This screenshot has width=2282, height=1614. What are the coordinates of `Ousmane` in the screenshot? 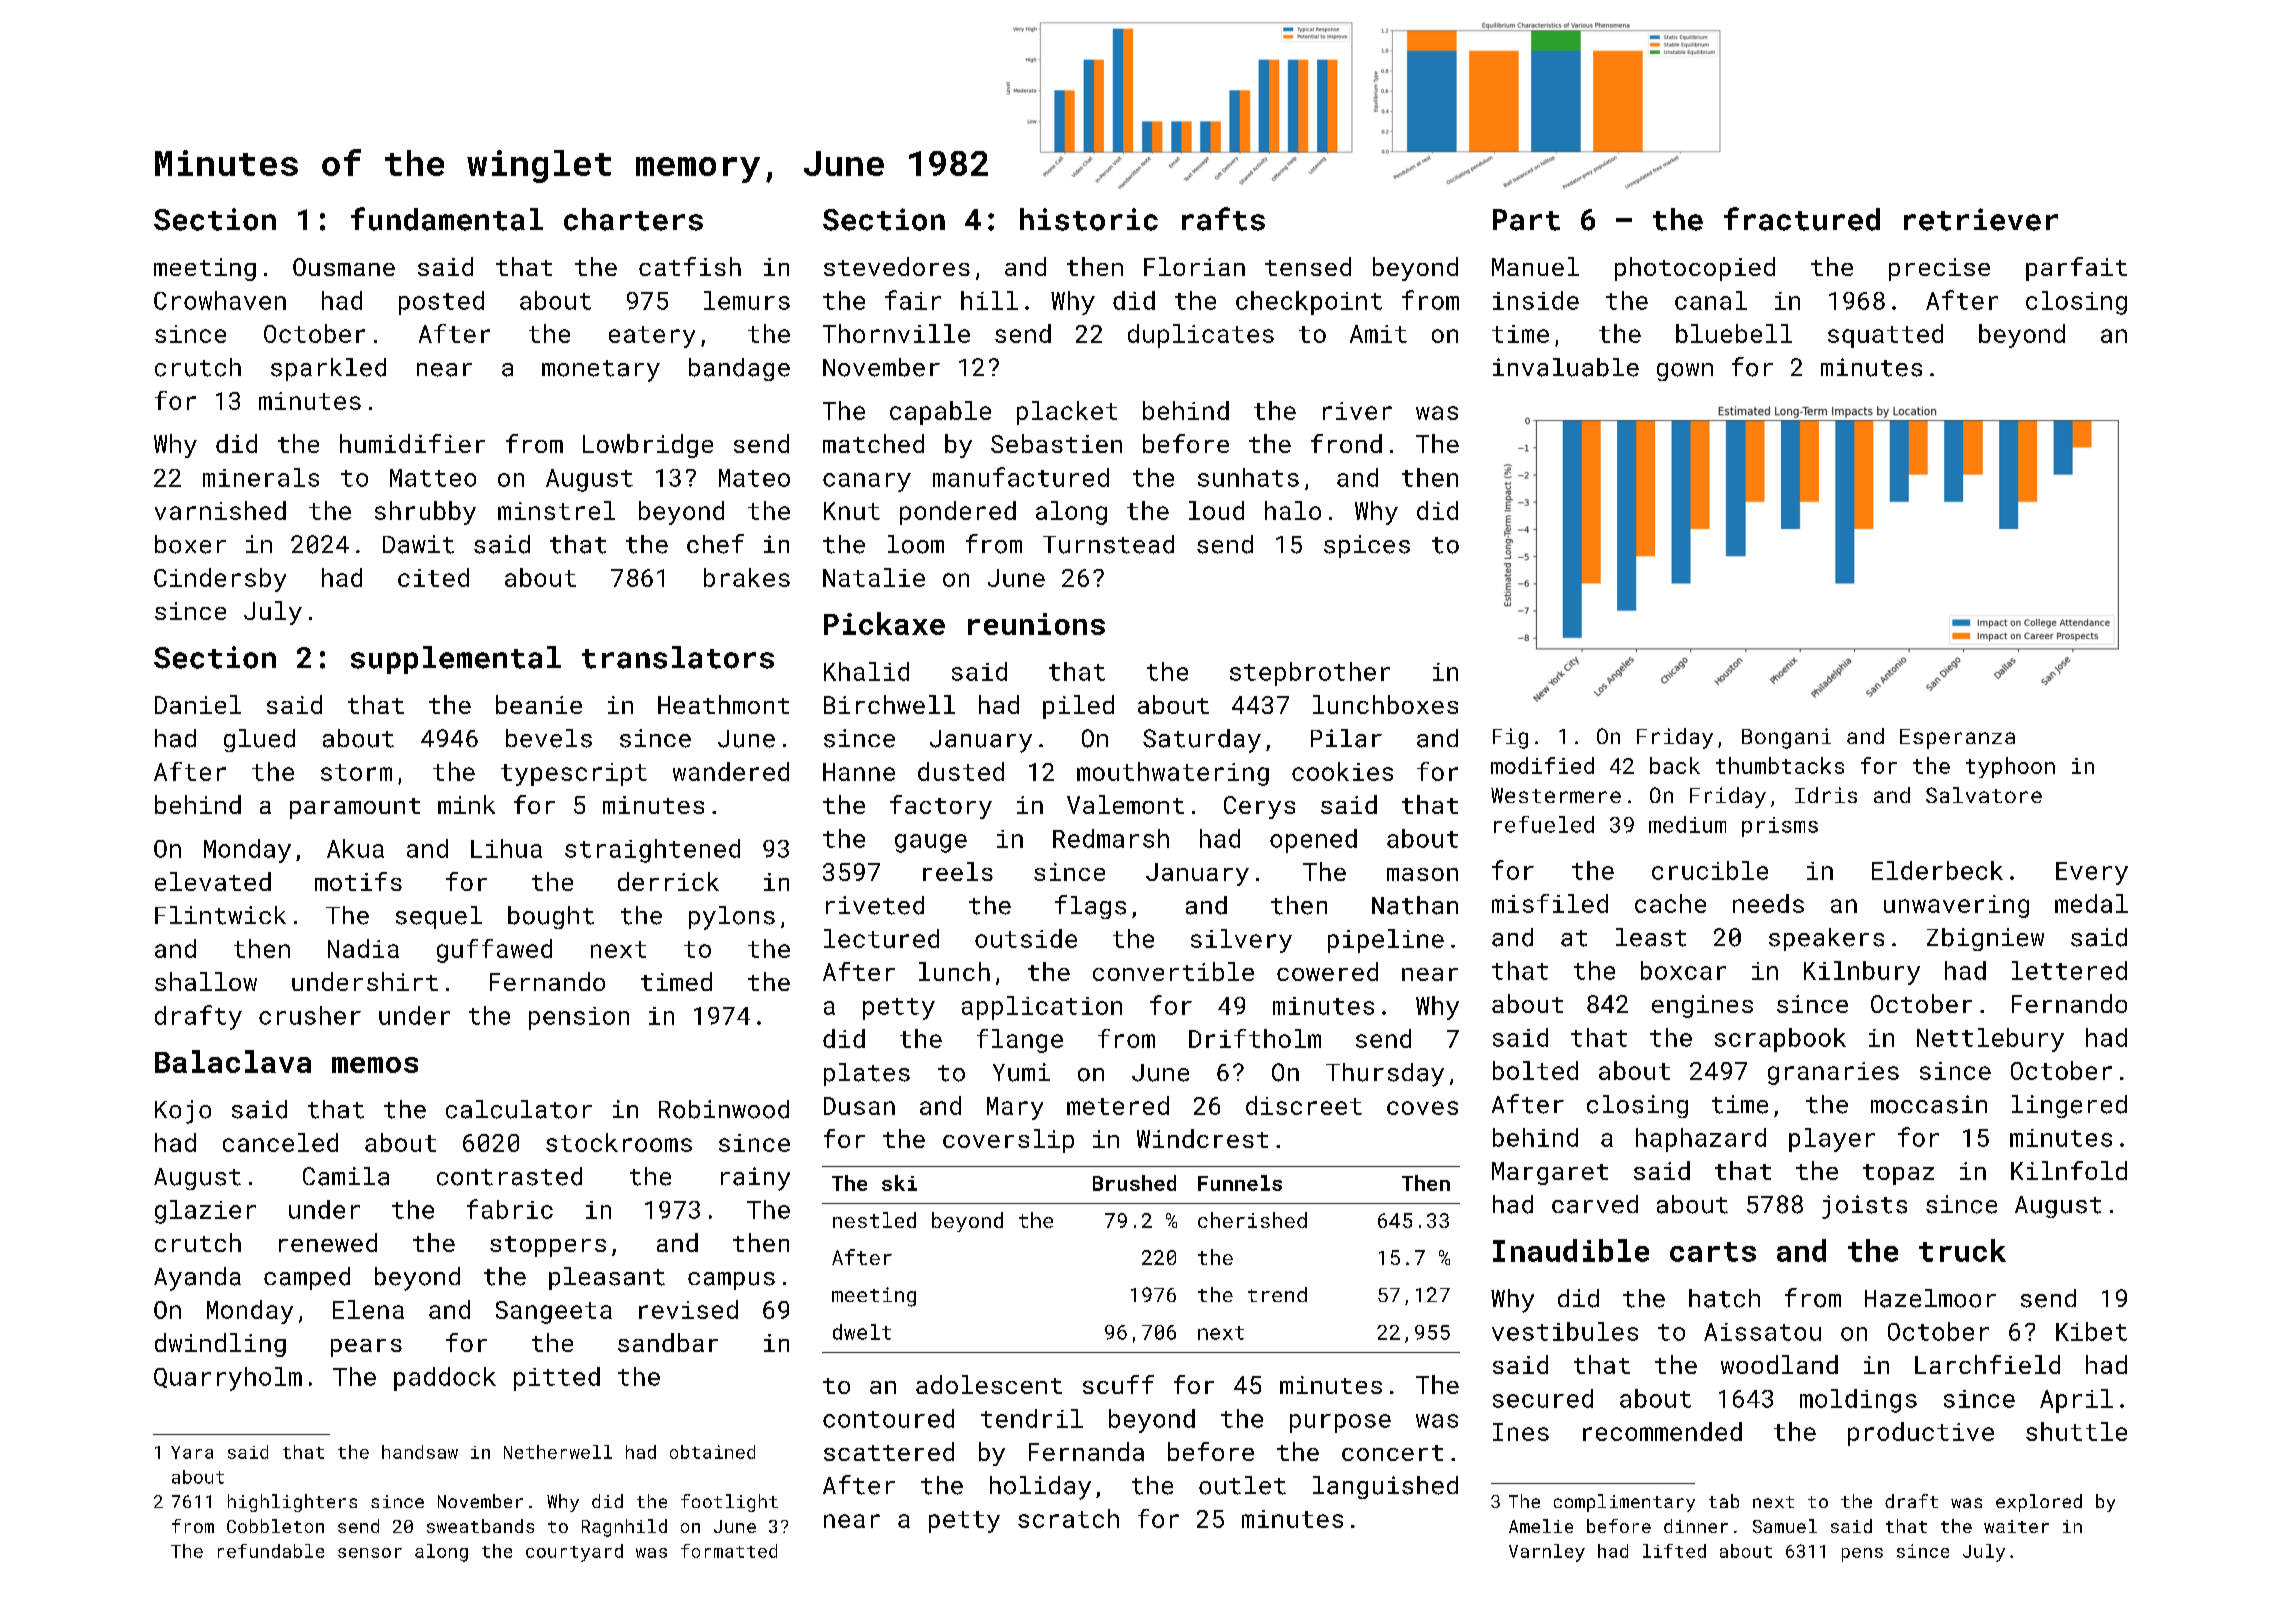 It's located at (344, 267).
